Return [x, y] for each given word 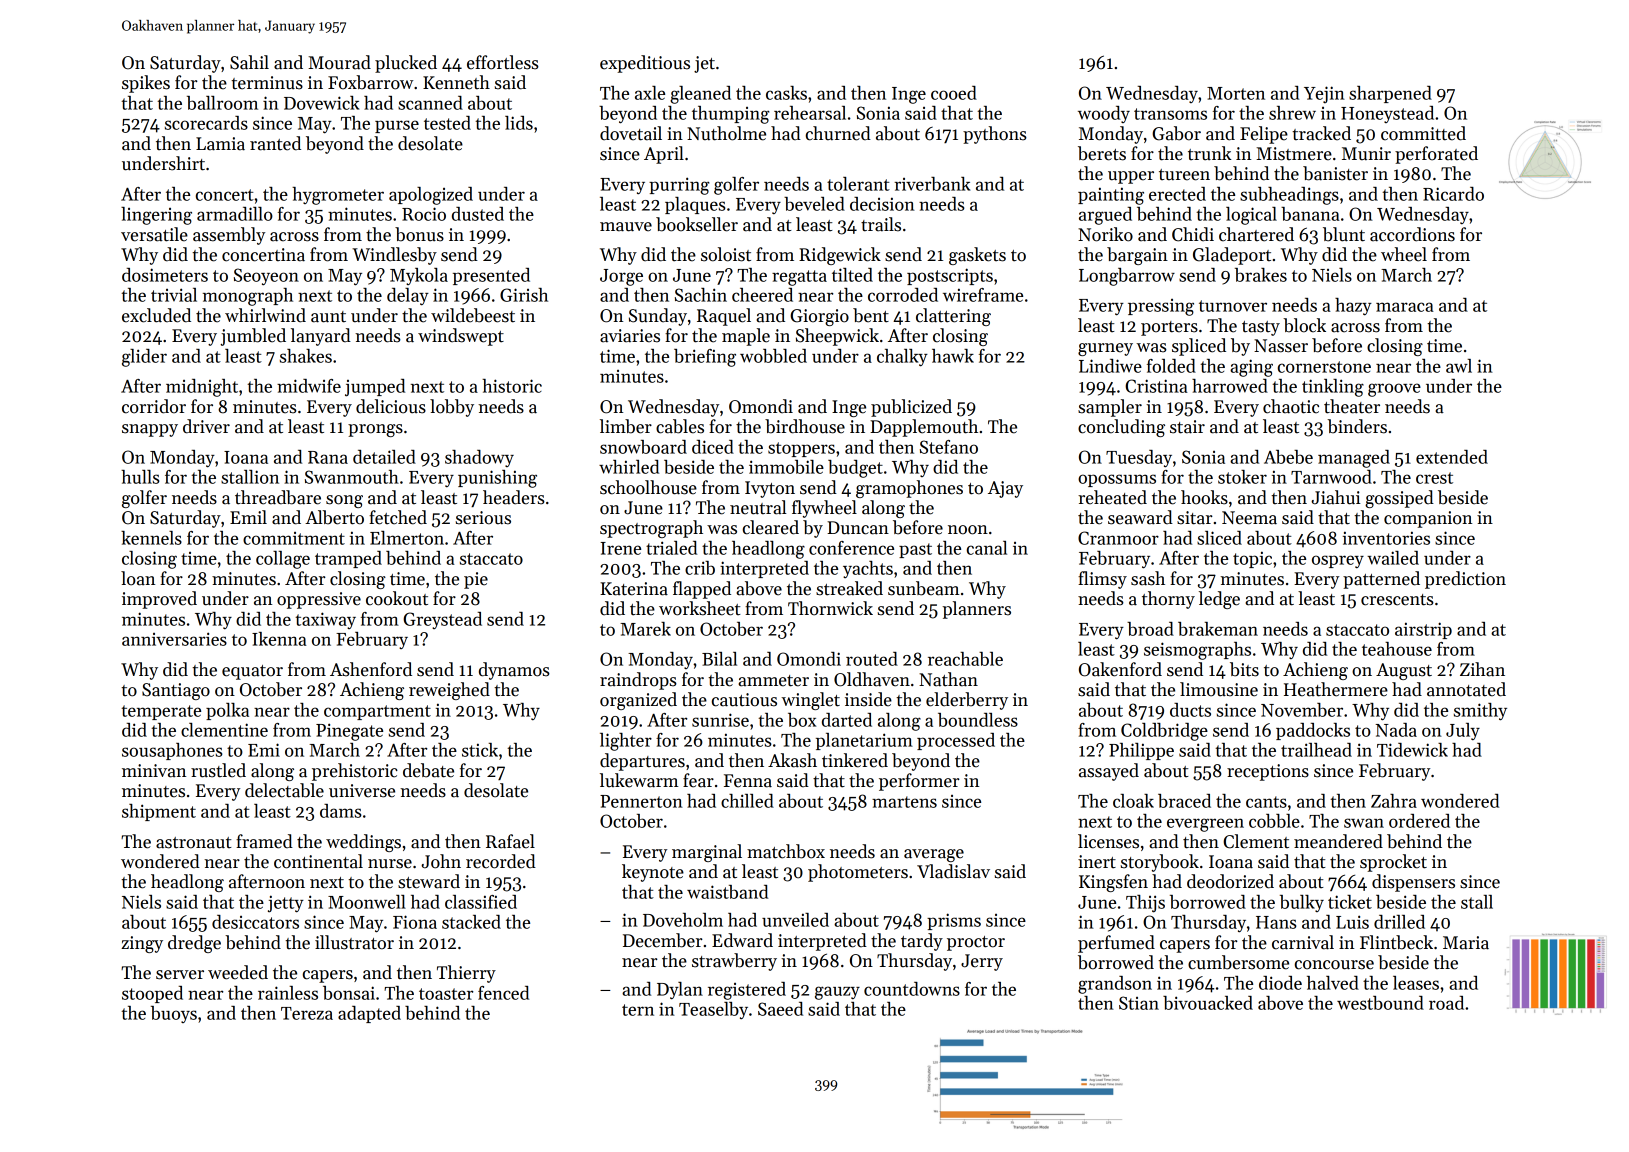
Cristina [1156, 386]
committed [1423, 133]
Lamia [220, 144]
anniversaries [174, 639]
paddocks [1313, 731]
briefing [705, 358]
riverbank [932, 184]
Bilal [719, 659]
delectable [284, 790]
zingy [142, 944]
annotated [1466, 689]
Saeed [780, 1009]
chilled [747, 801]
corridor [154, 406]
